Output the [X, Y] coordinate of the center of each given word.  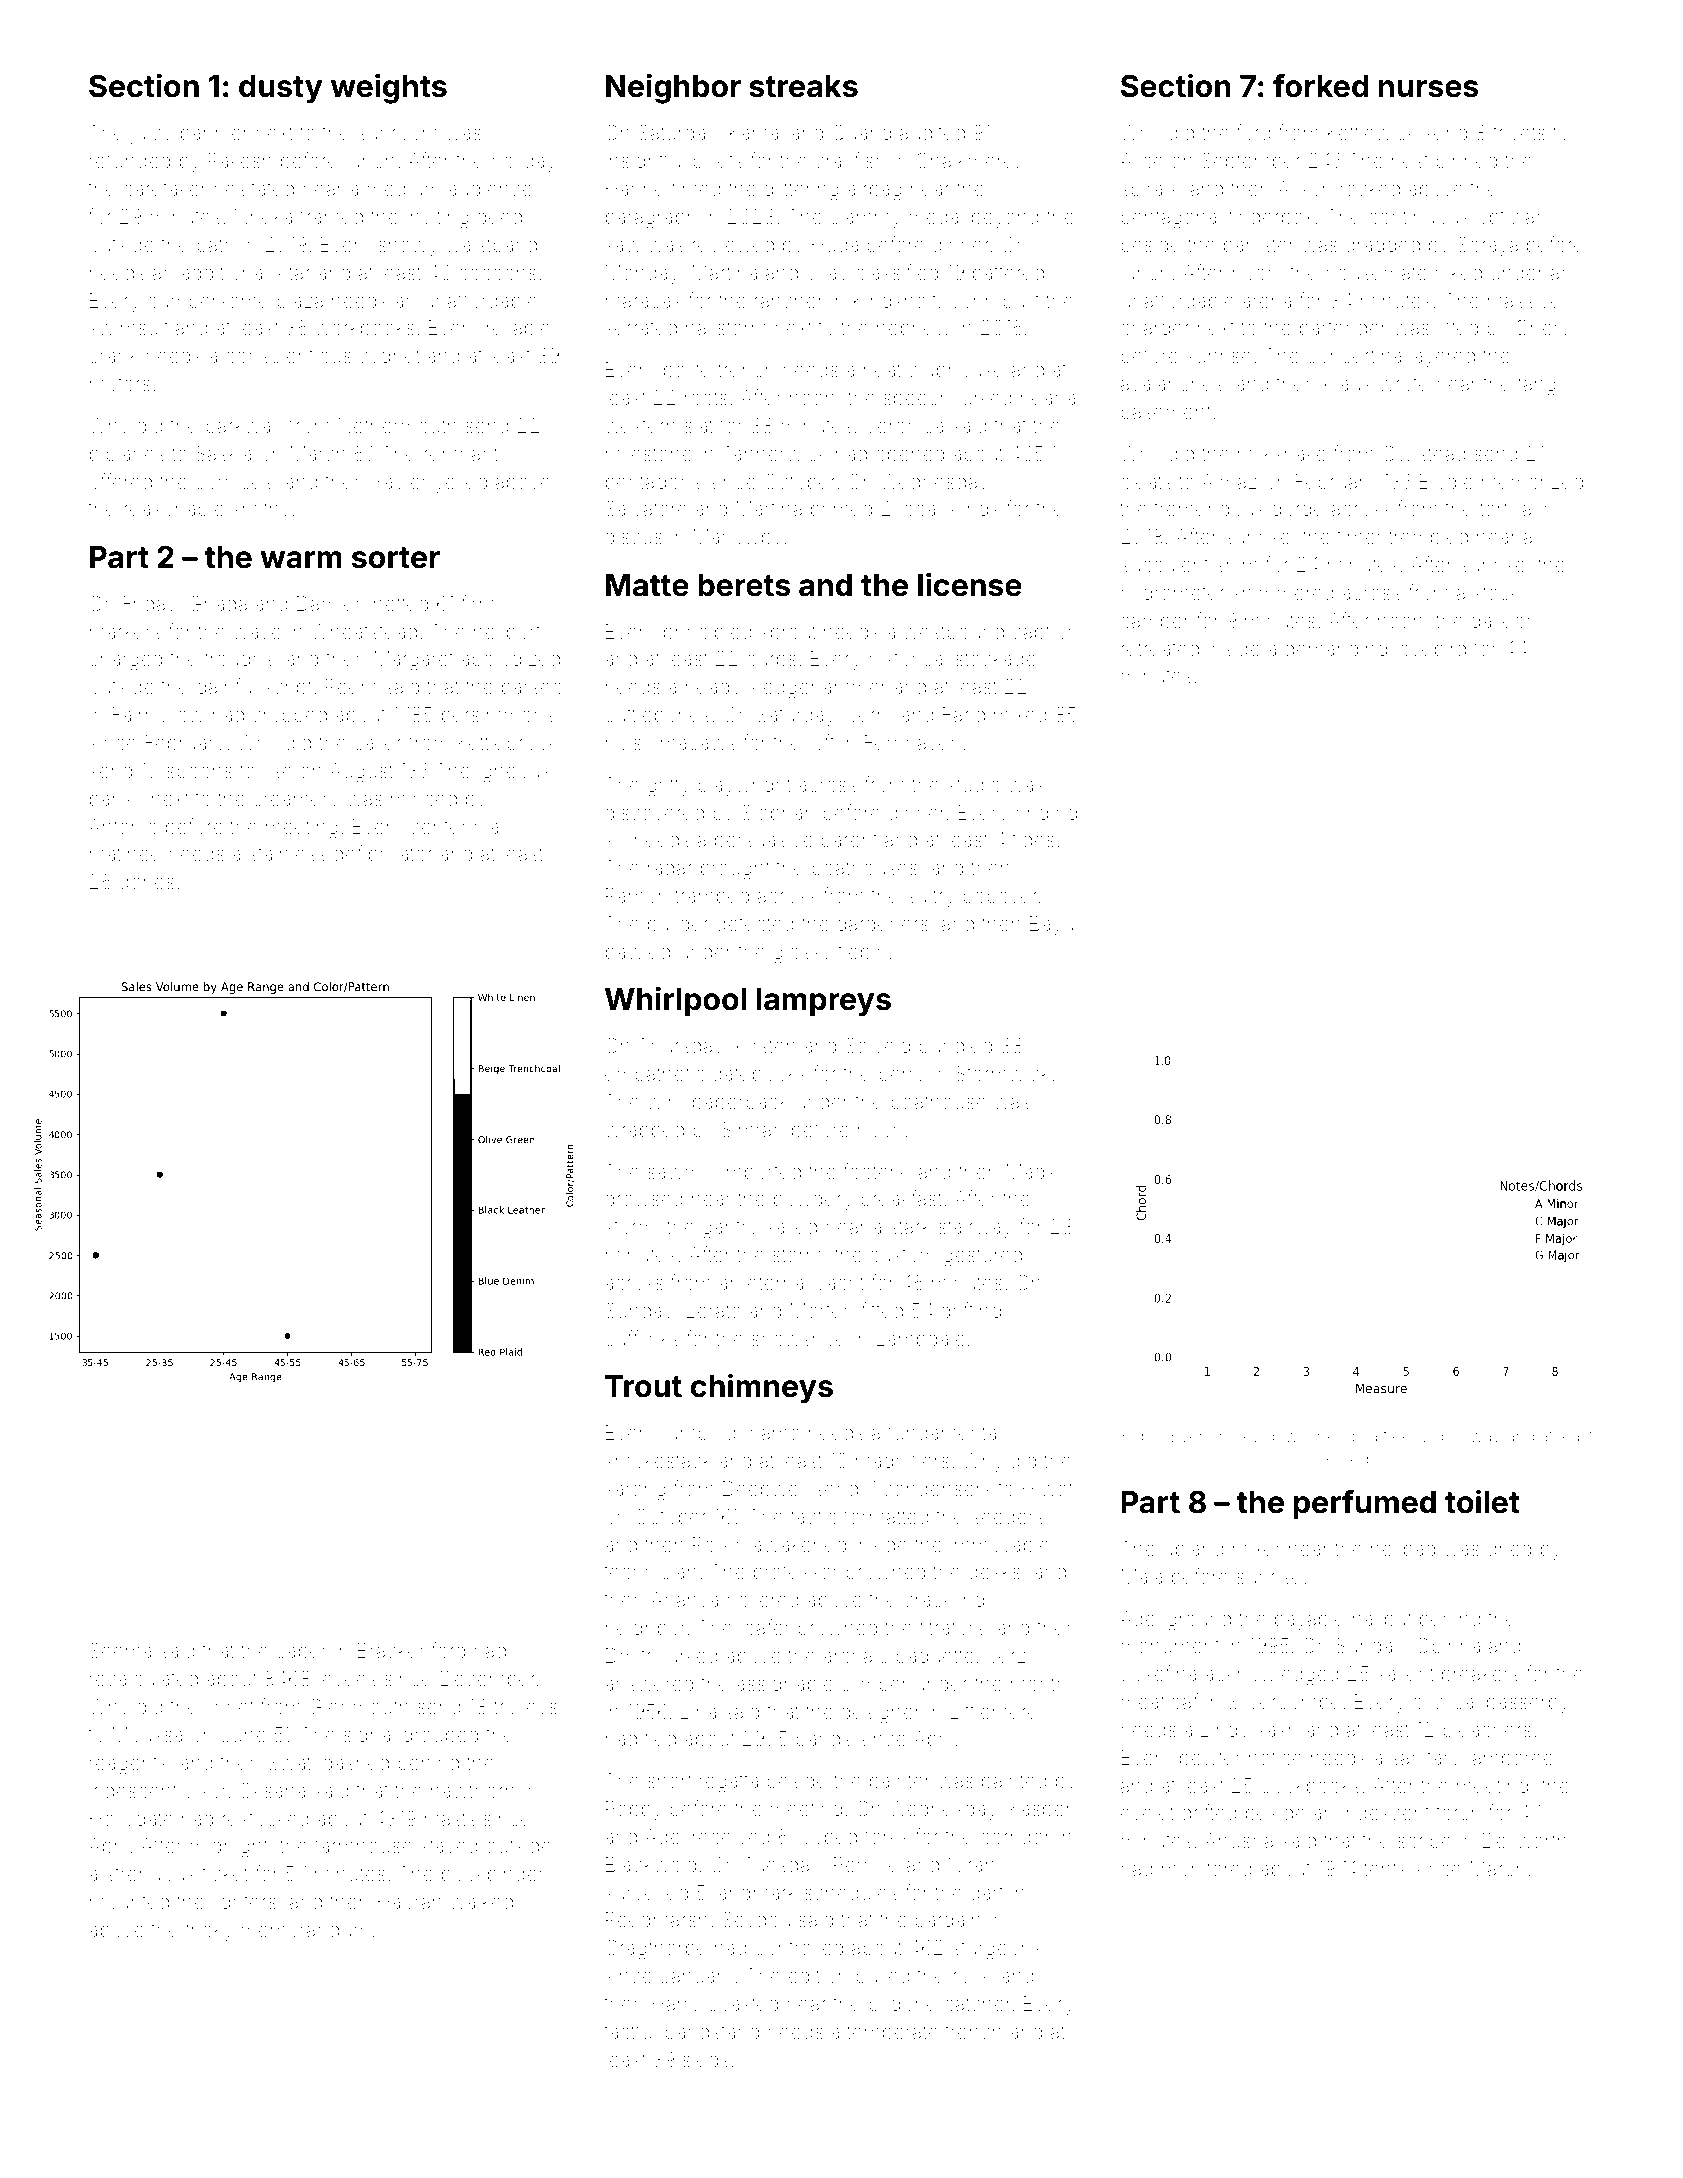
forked [1321, 86]
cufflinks [642, 1338]
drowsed [644, 1198]
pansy [117, 802]
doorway [1467, 1438]
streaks [803, 86]
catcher [978, 2003]
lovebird [1431, 648]
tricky [209, 1932]
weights [389, 89]
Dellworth [1525, 1840]
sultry [931, 898]
